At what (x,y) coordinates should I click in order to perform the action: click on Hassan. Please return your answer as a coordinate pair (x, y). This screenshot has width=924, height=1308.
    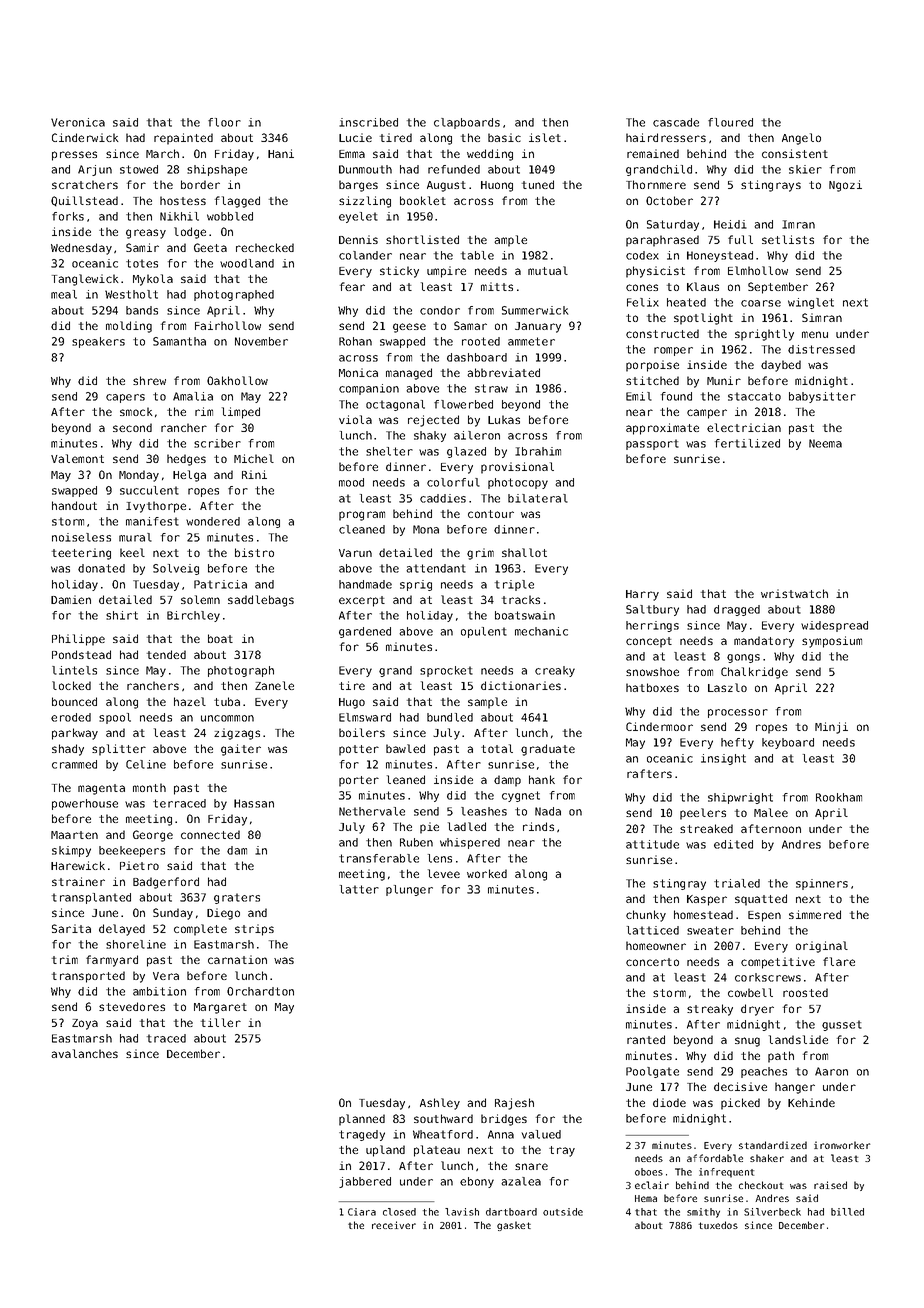
    Looking at the image, I should click on (254, 803).
